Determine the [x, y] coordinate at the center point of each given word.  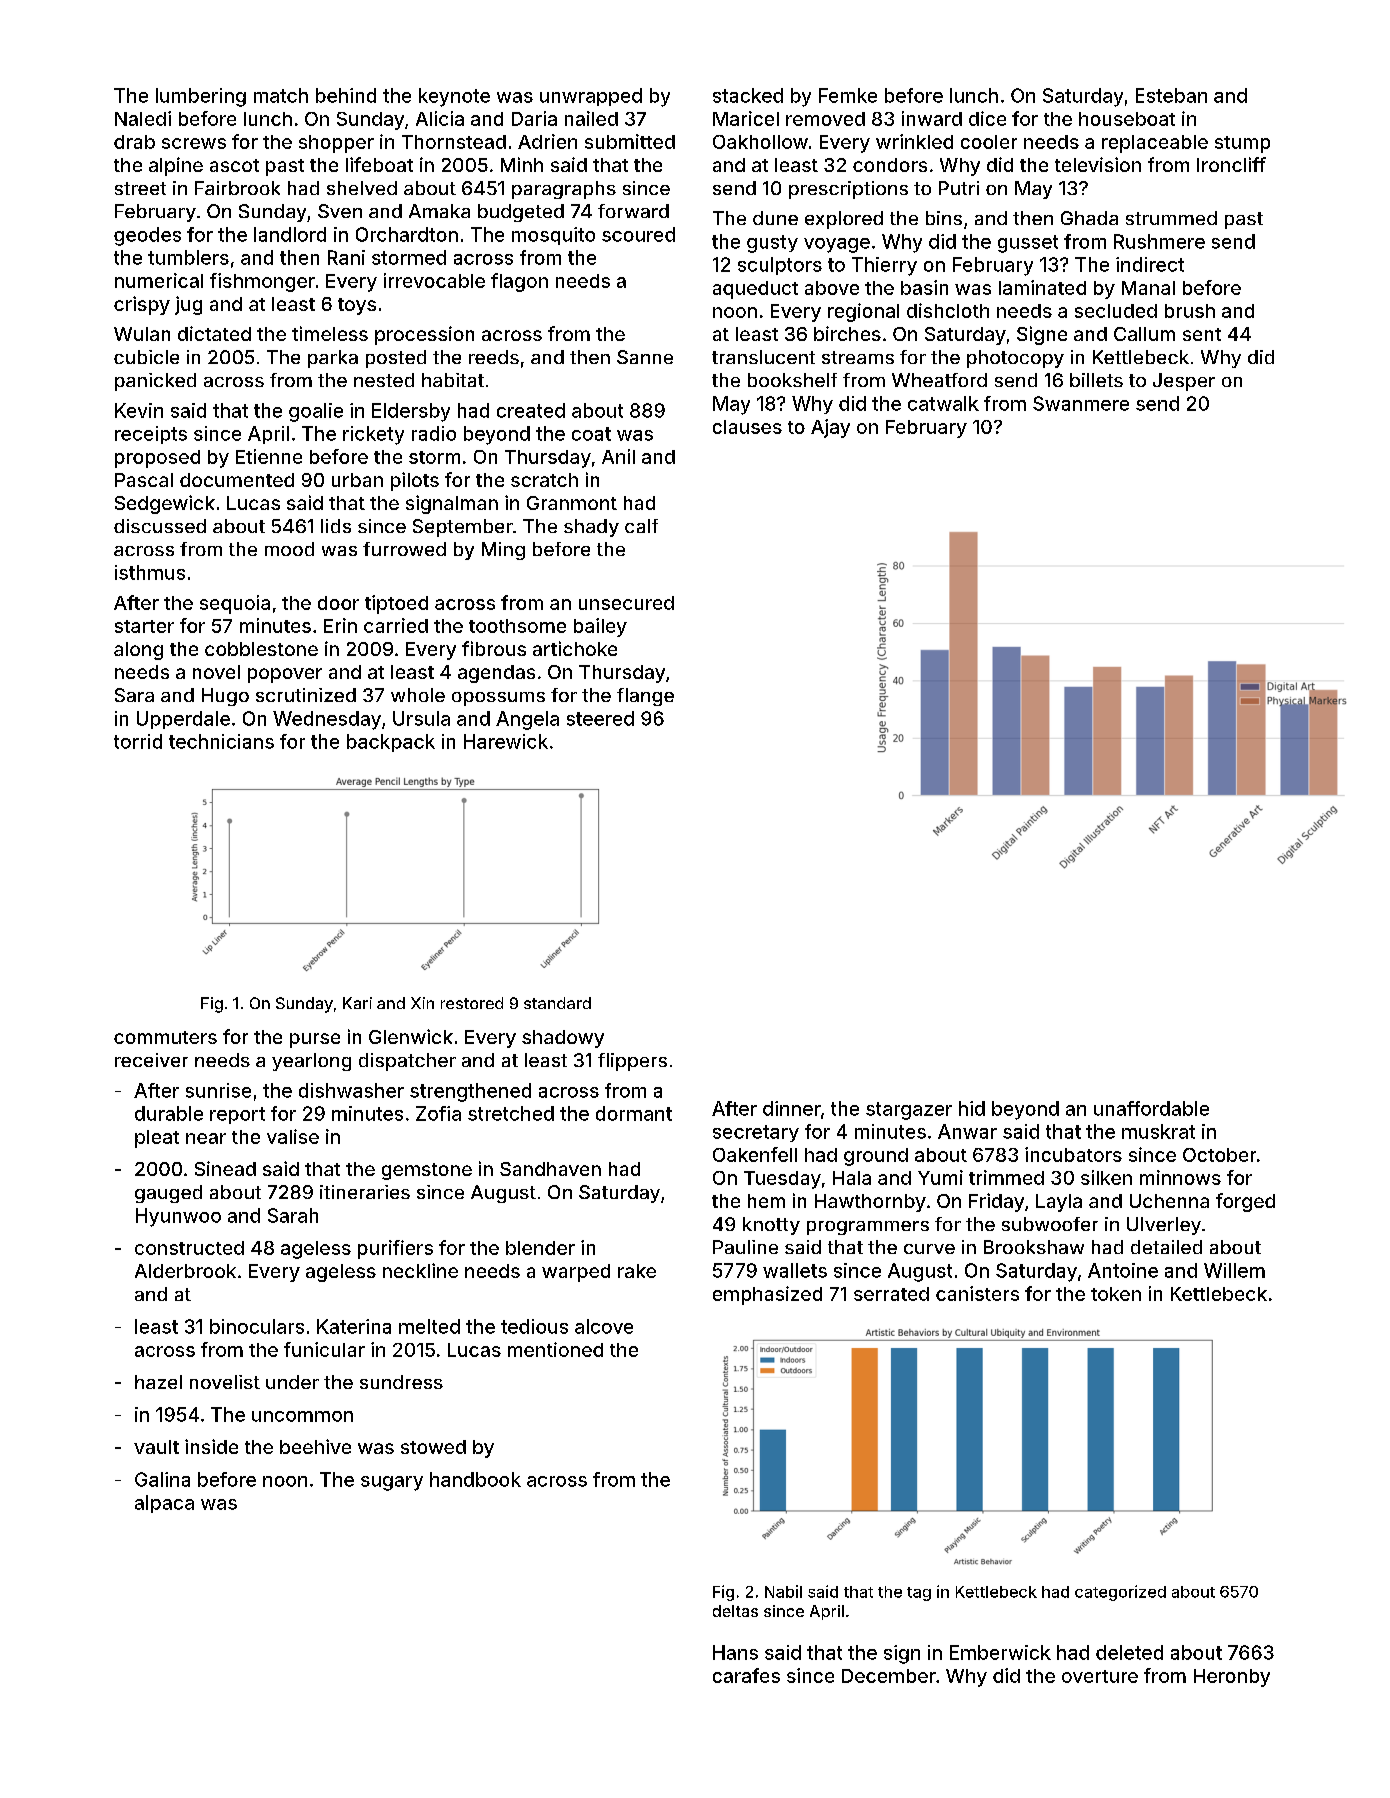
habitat [453, 380]
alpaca [164, 1504]
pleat [157, 1139]
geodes [147, 236]
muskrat [1158, 1131]
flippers [632, 1062]
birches [847, 333]
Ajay [830, 428]
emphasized [767, 1295]
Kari [357, 1003]
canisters [977, 1293]
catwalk [943, 403]
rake [637, 1271]
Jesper [1184, 382]
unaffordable [1151, 1108]
